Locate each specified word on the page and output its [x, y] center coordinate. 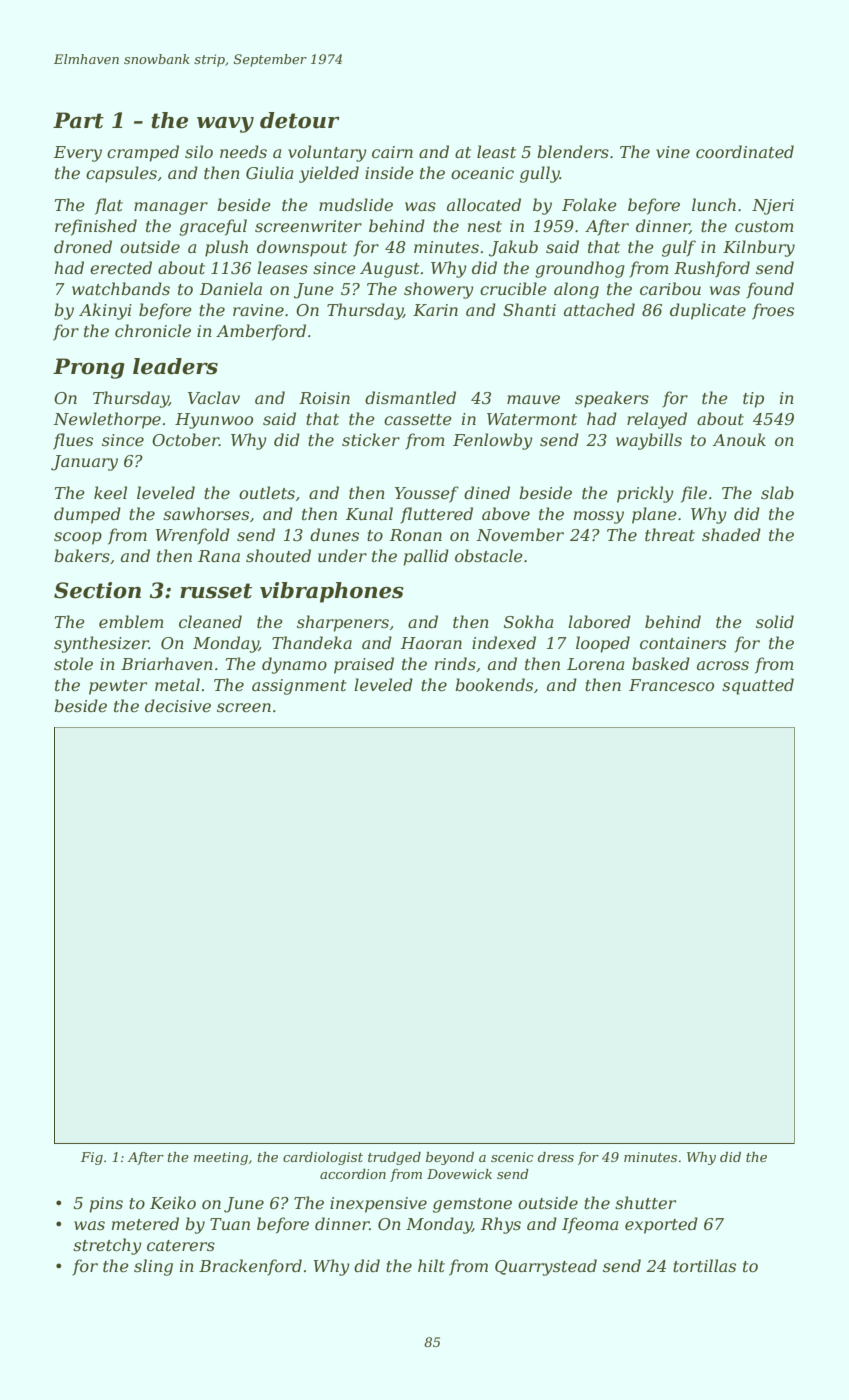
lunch [714, 204]
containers [683, 643]
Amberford [261, 332]
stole [73, 663]
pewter [118, 687]
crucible [513, 288]
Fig [92, 1158]
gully [540, 174]
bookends [494, 684]
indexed [504, 642]
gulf [679, 248]
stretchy [107, 1246]
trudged [394, 1158]
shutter [645, 1202]
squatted [758, 686]
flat [109, 206]
